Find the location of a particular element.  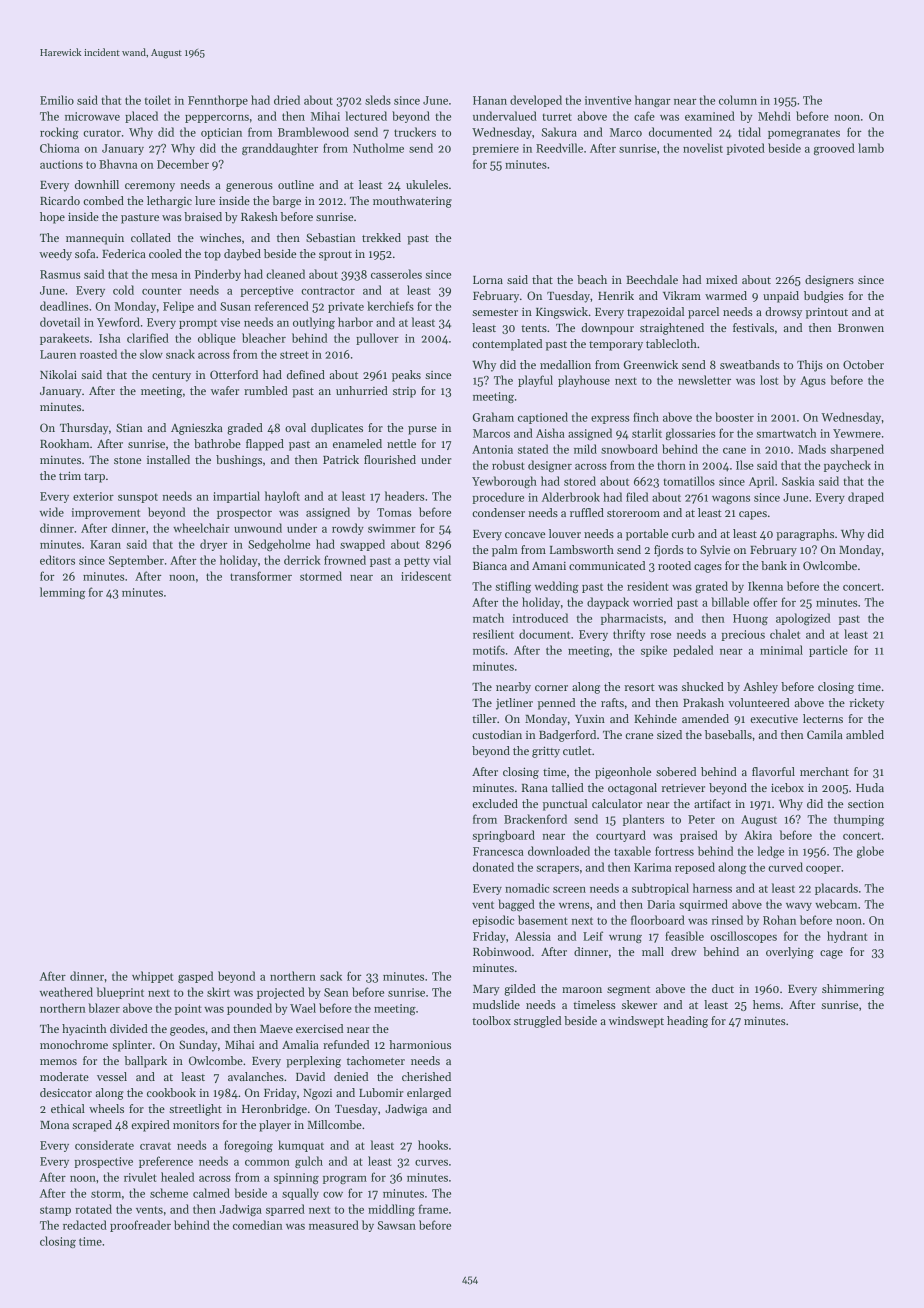

frame is located at coordinates (433, 1209).
